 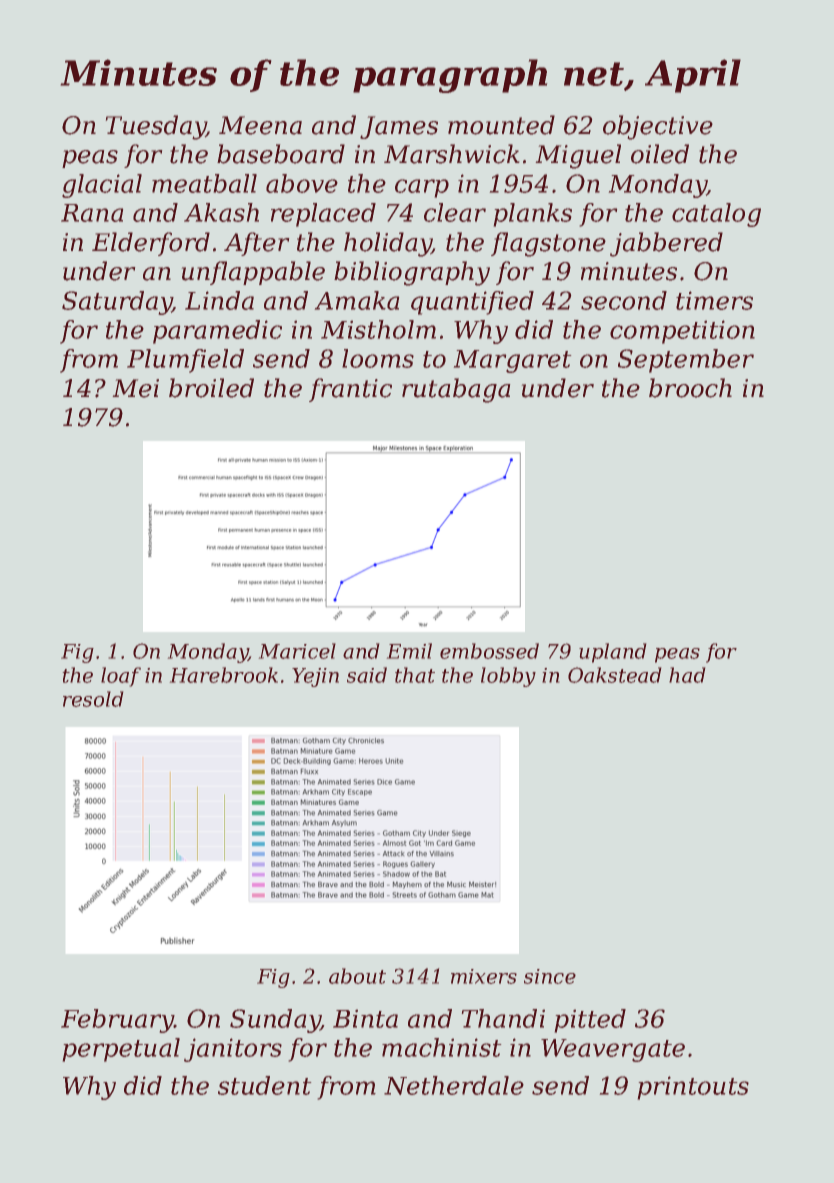 What do you see at coordinates (265, 1085) in the page?
I see `student` at bounding box center [265, 1085].
